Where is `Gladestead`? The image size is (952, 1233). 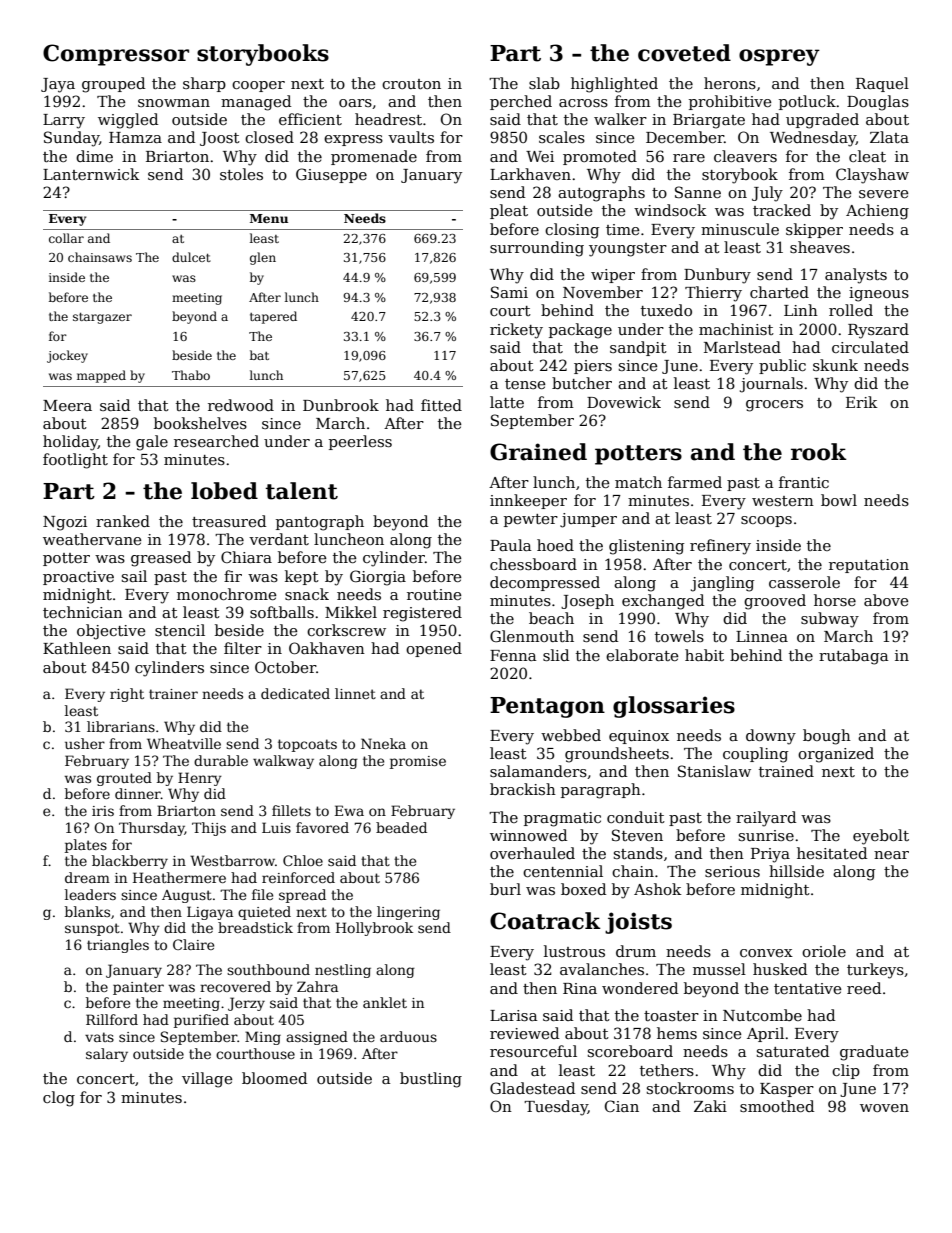 Gladestead is located at coordinates (532, 1088).
